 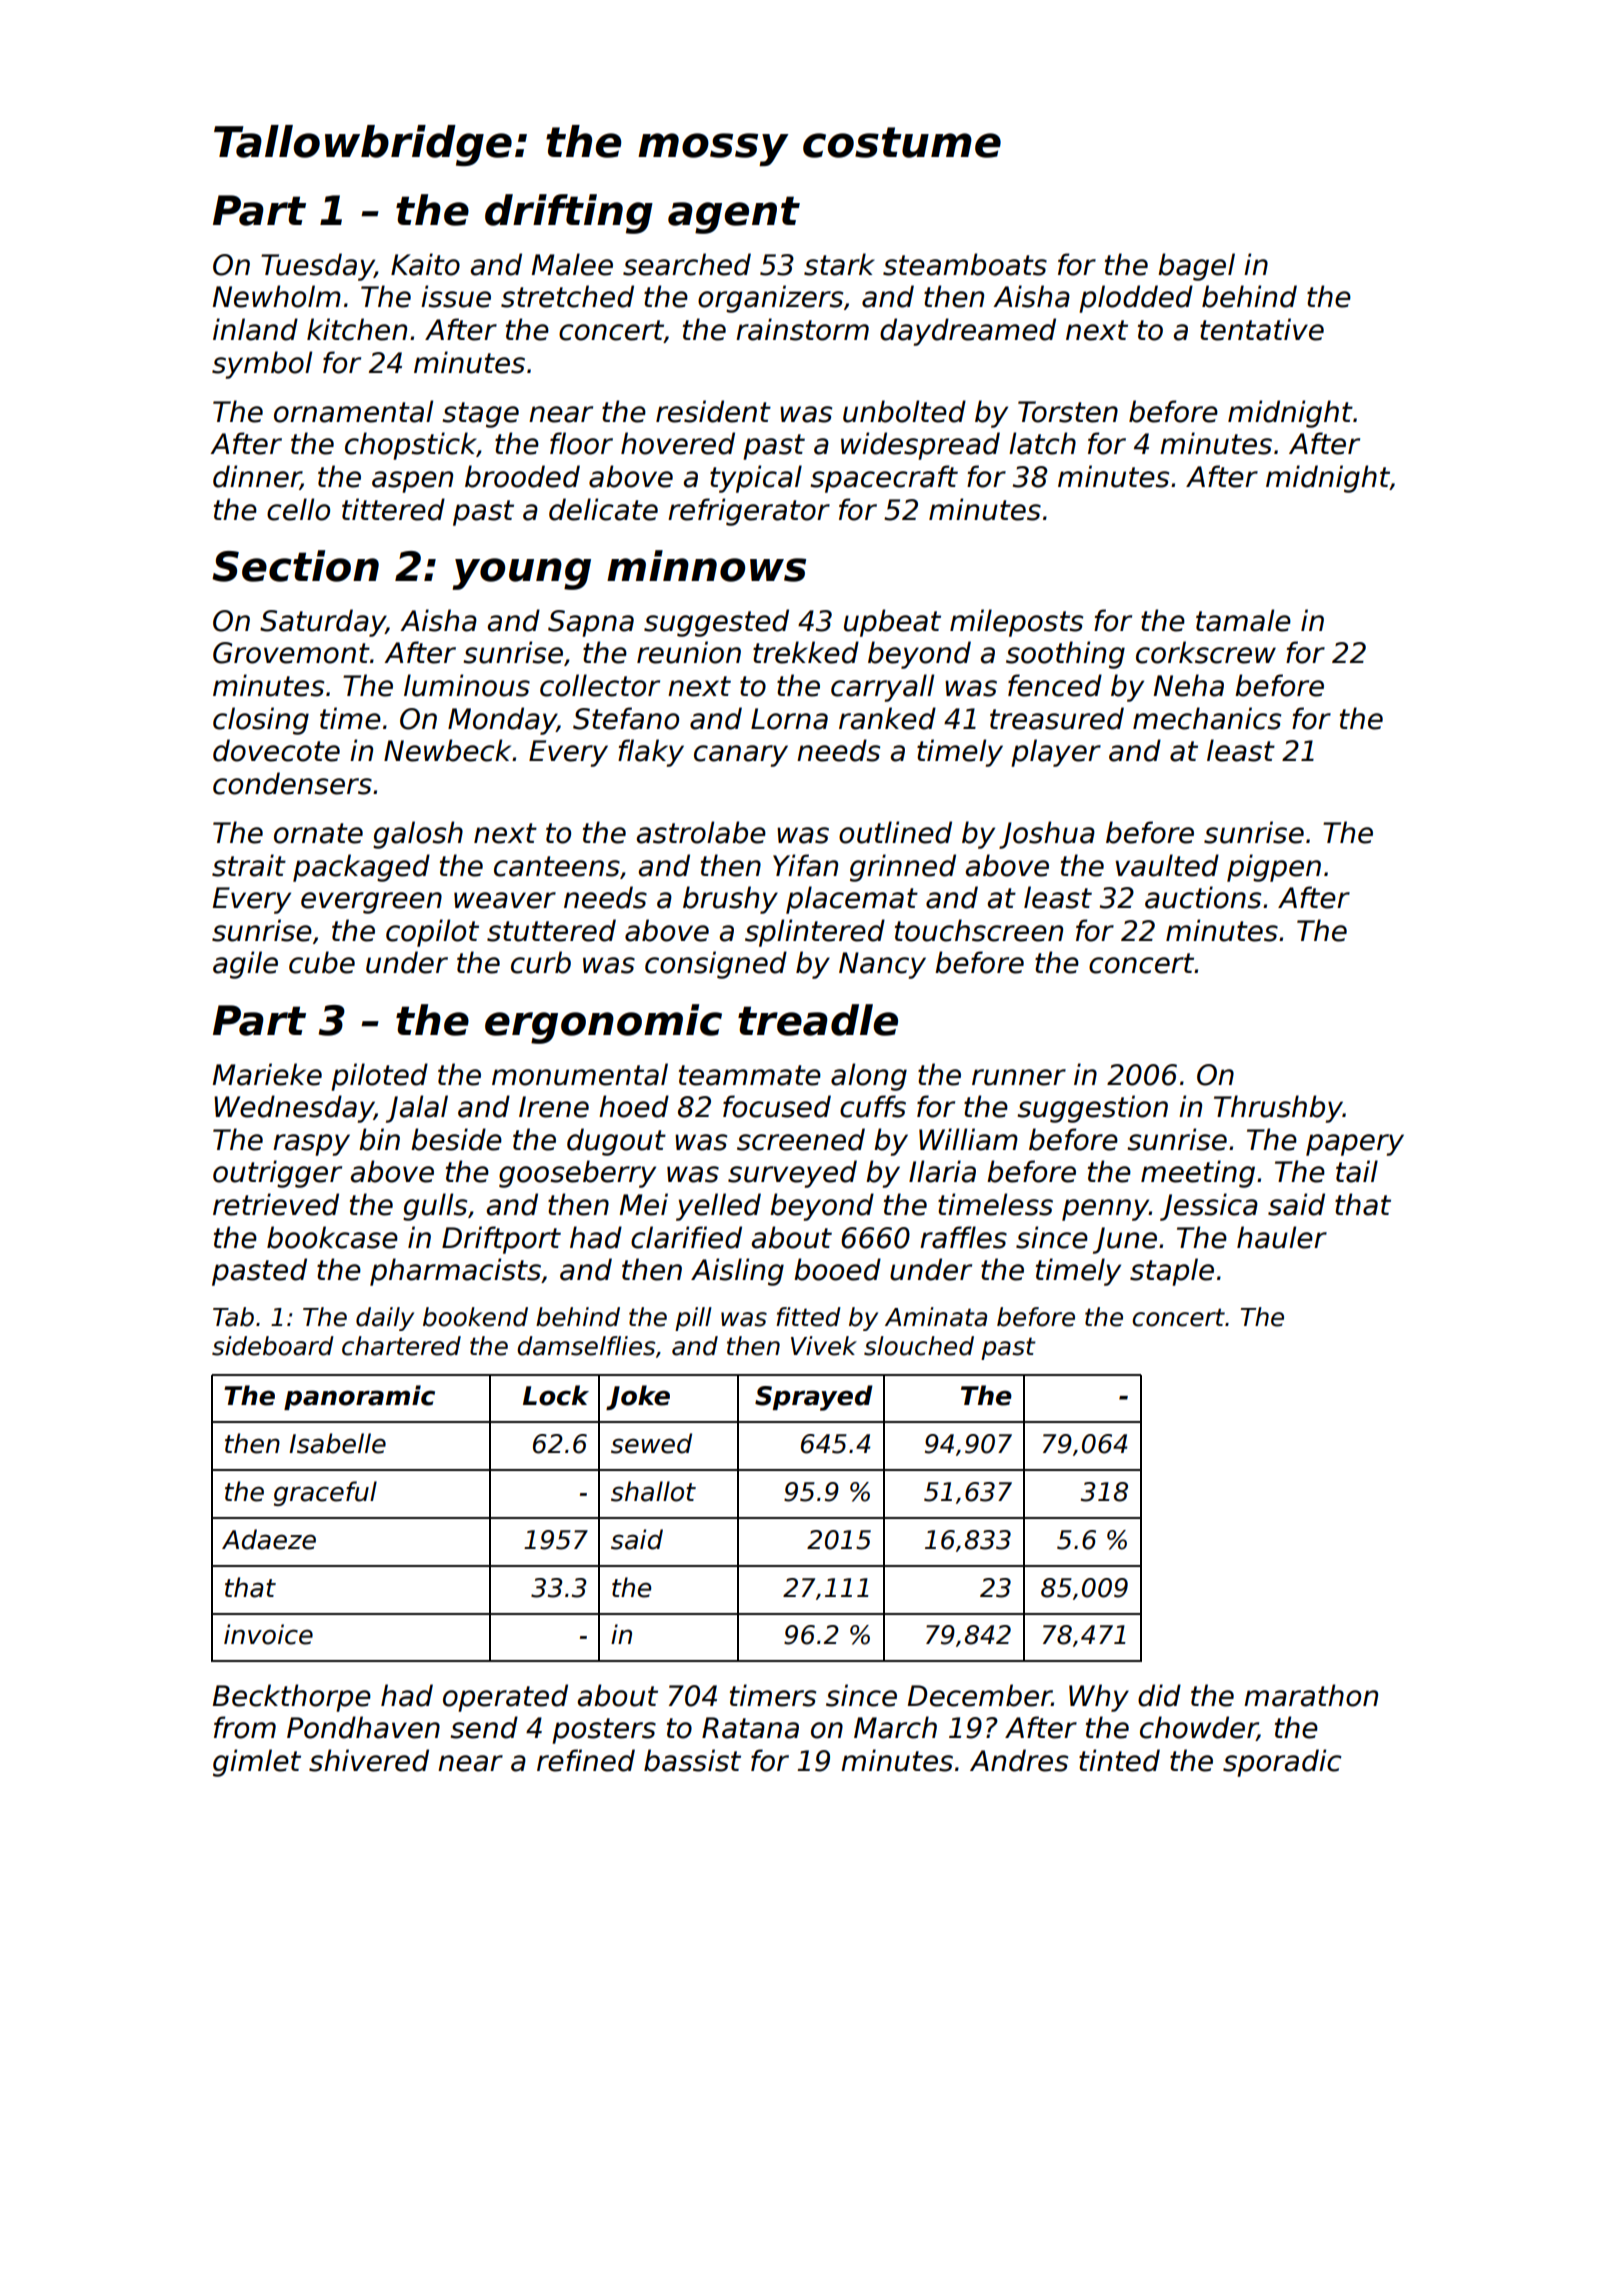 What do you see at coordinates (1136, 299) in the screenshot?
I see `plodded` at bounding box center [1136, 299].
